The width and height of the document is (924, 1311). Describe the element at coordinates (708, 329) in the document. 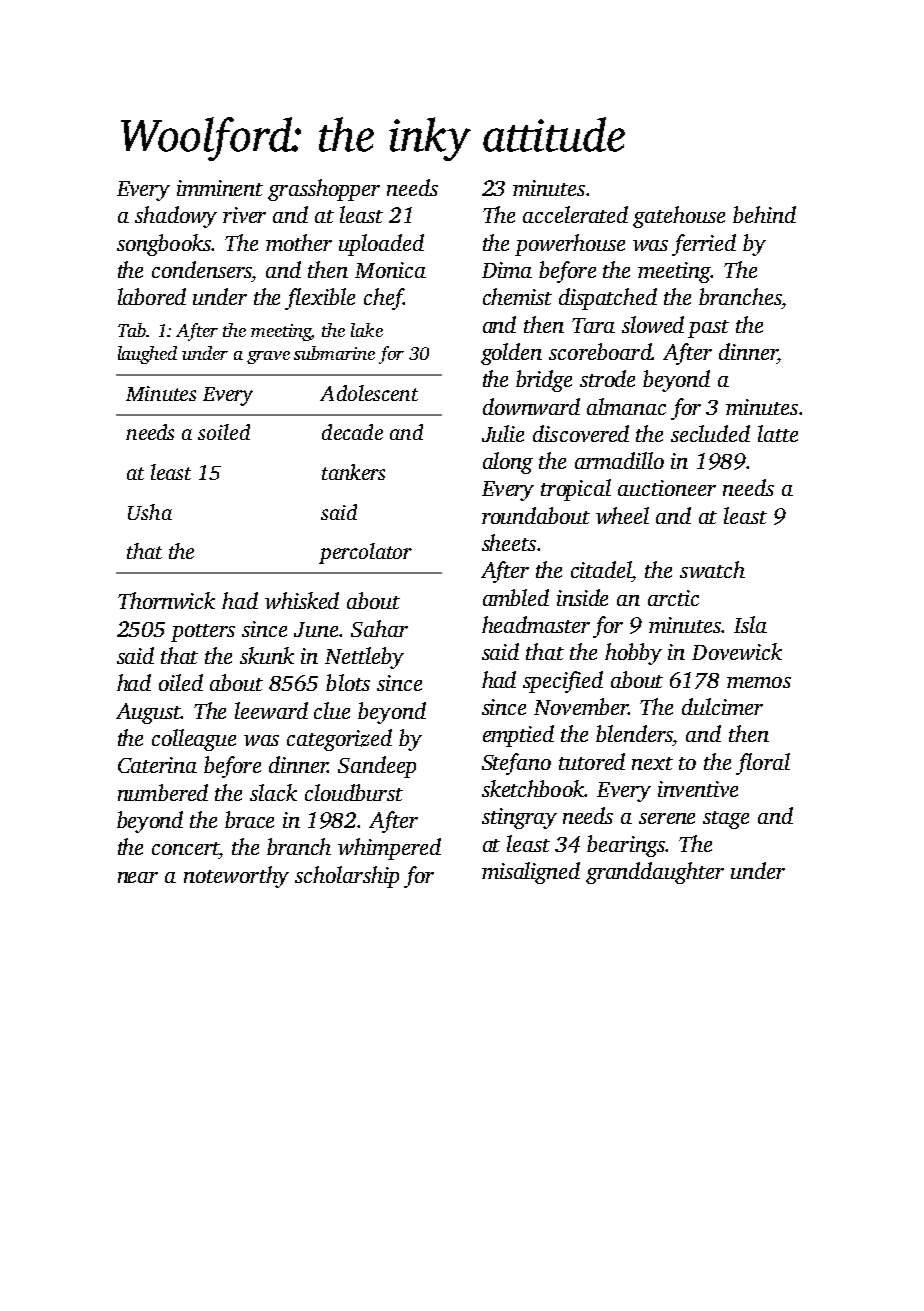

I see `past` at that location.
